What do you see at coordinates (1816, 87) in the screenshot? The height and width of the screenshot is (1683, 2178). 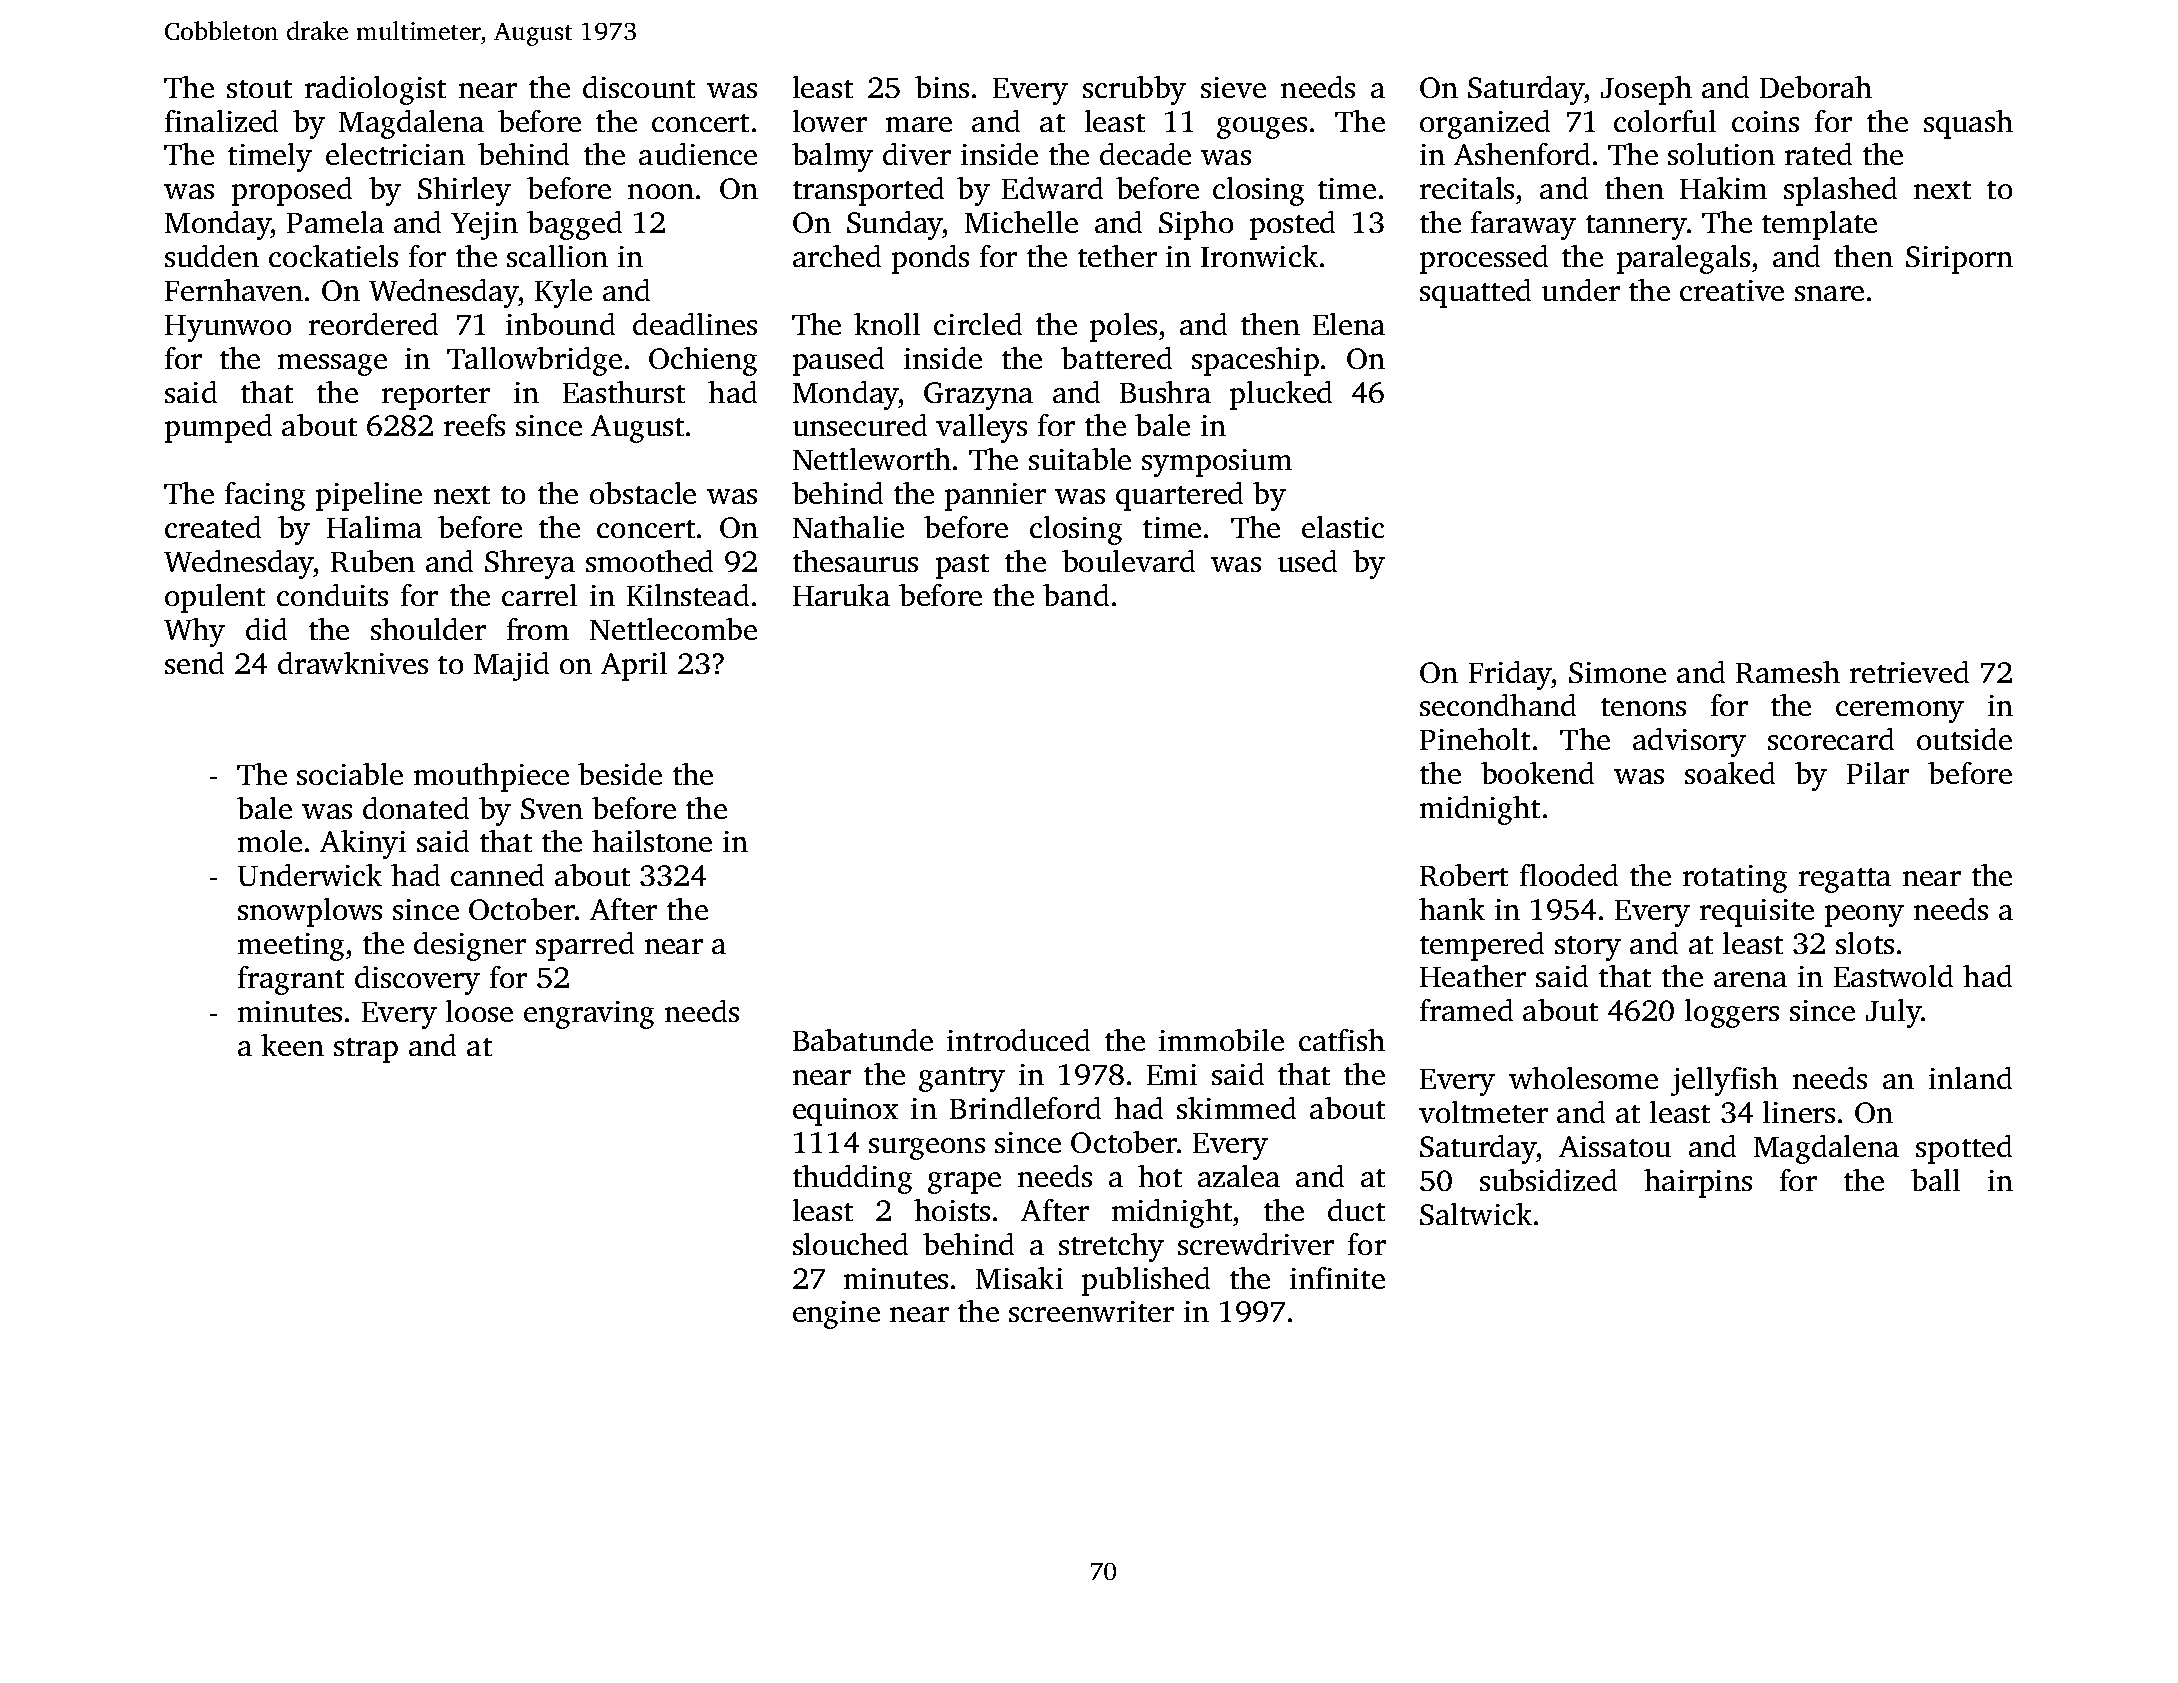 I see `Deborah` at bounding box center [1816, 87].
